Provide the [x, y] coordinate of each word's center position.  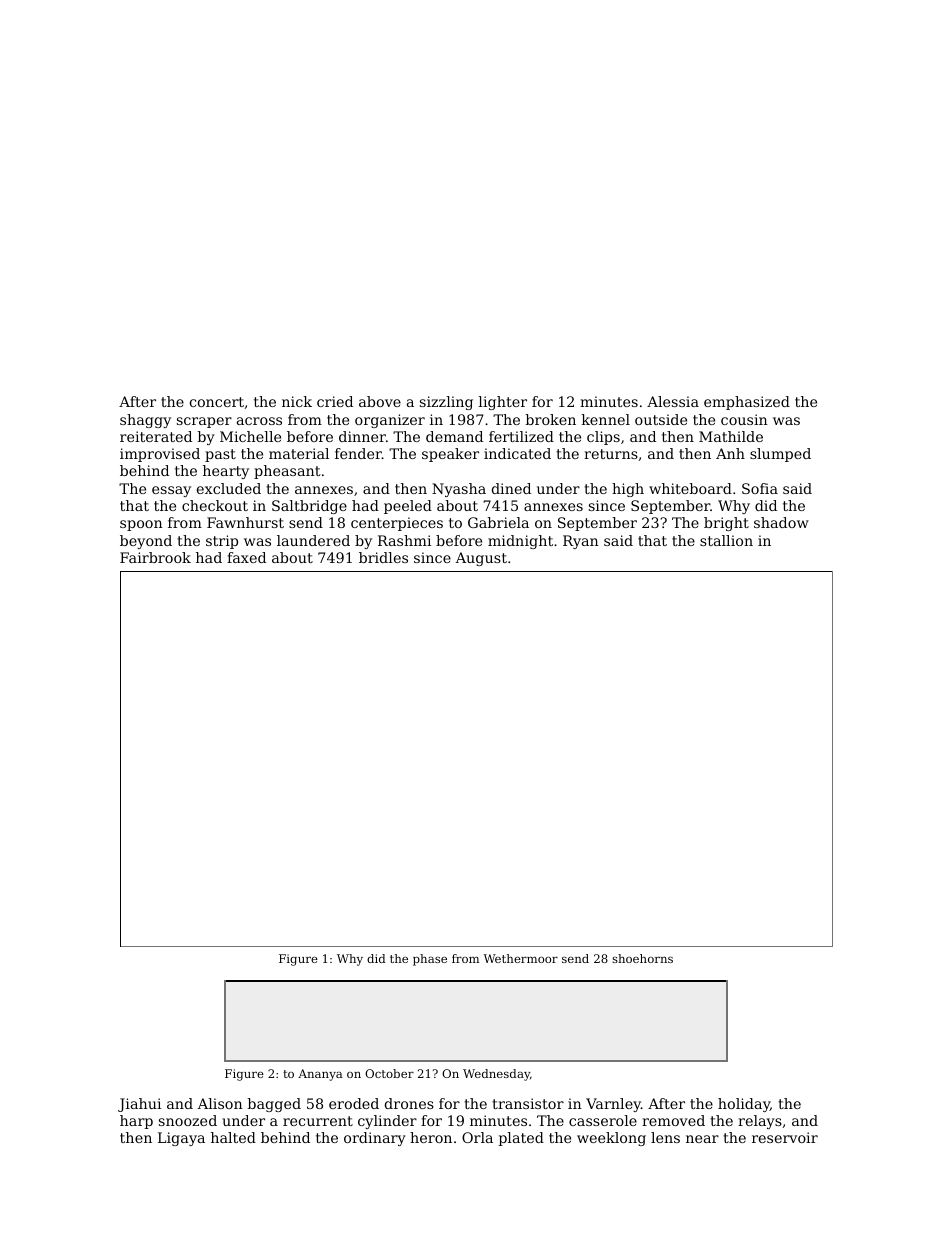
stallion [726, 540]
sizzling [446, 403]
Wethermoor [520, 958]
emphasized [747, 403]
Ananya [320, 1075]
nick [297, 401]
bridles [383, 557]
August [481, 559]
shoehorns [642, 958]
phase [430, 960]
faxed [246, 557]
